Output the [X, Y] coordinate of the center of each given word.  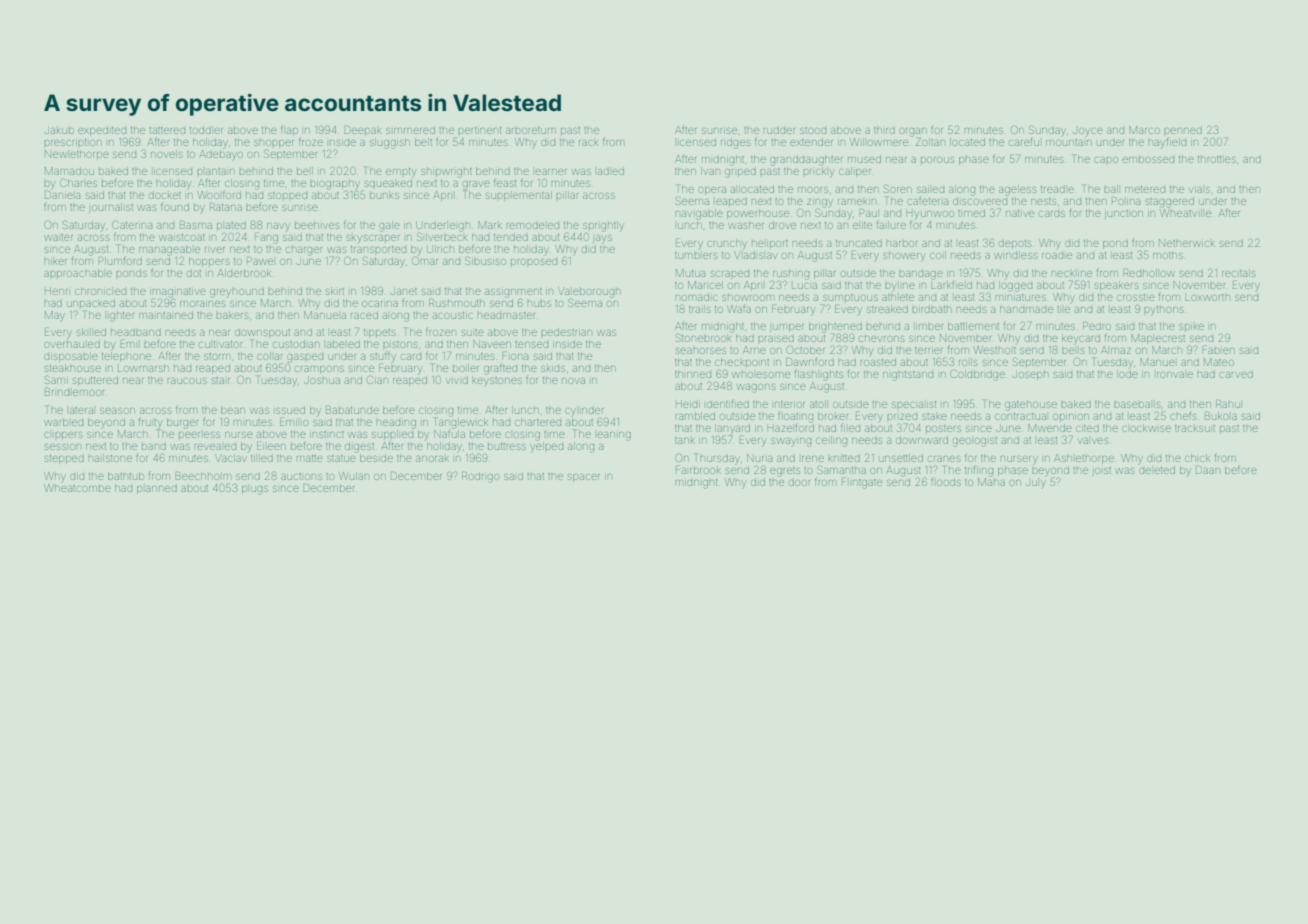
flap [289, 129]
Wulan [354, 476]
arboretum [531, 130]
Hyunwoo [930, 214]
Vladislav [755, 255]
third [884, 130]
